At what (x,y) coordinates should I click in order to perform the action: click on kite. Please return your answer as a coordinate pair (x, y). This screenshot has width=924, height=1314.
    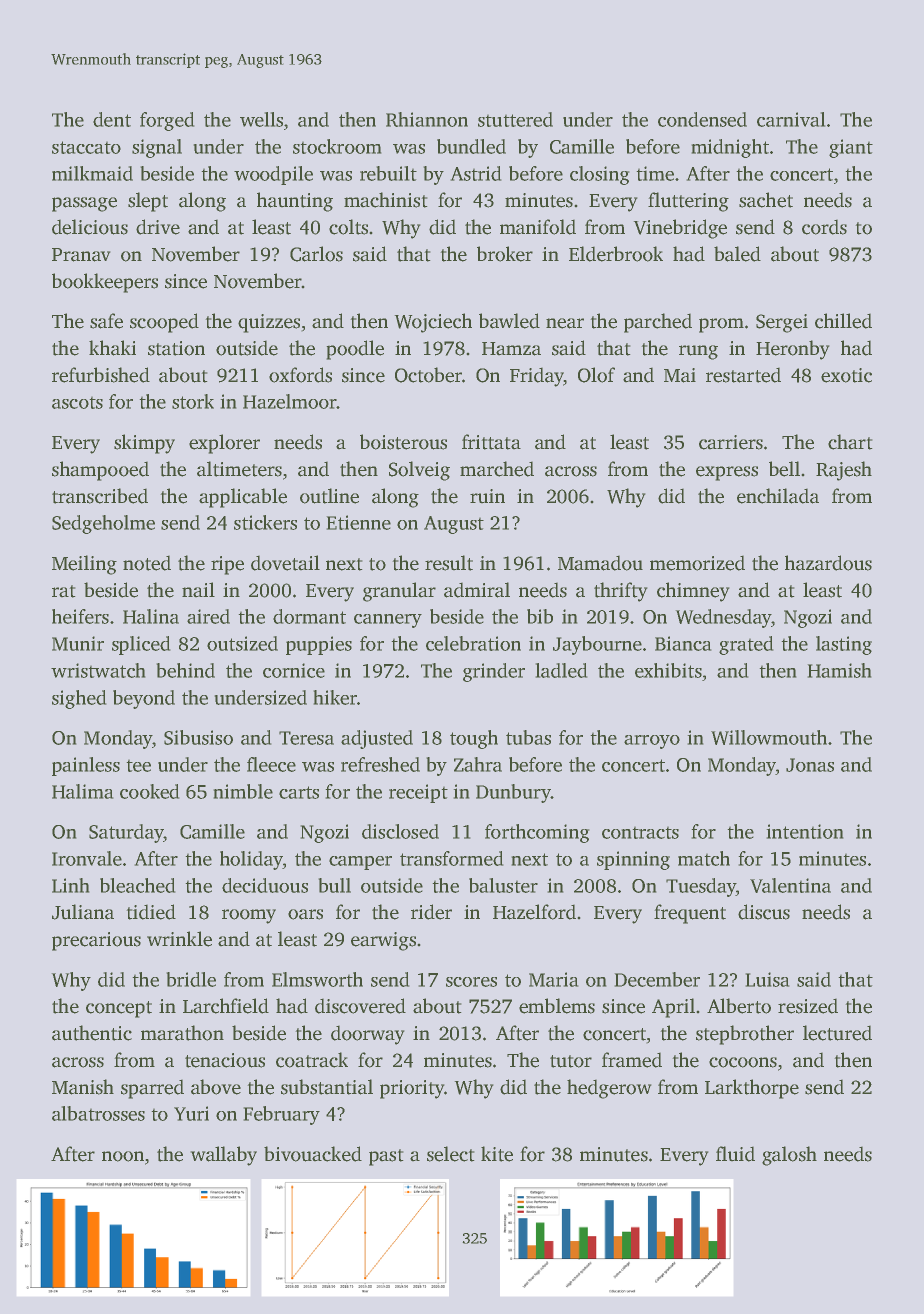
    Looking at the image, I should click on (497, 1154).
